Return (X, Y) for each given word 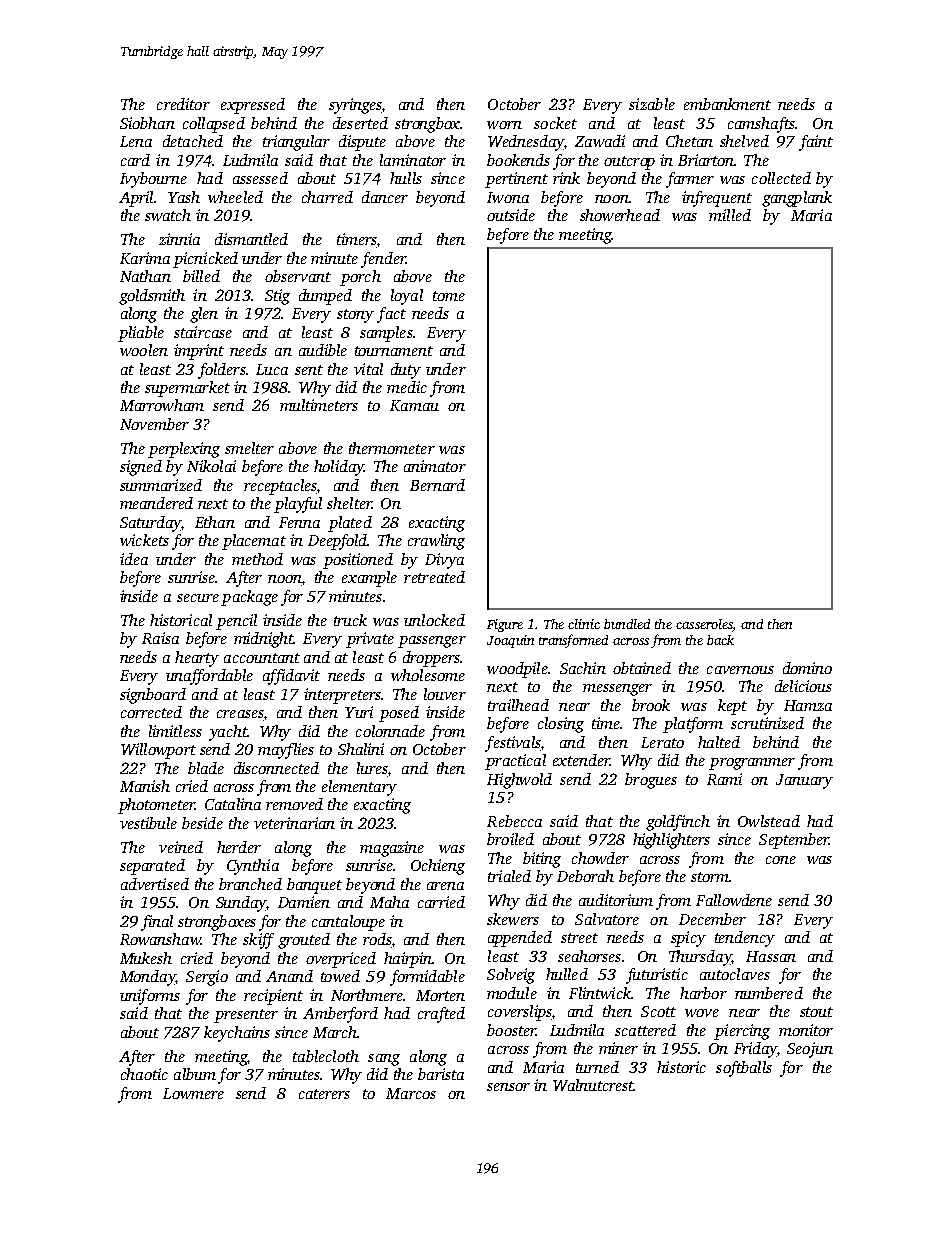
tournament (394, 351)
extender (581, 760)
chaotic (144, 1074)
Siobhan (147, 123)
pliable (141, 334)
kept (732, 707)
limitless (175, 731)
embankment (727, 104)
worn (504, 125)
